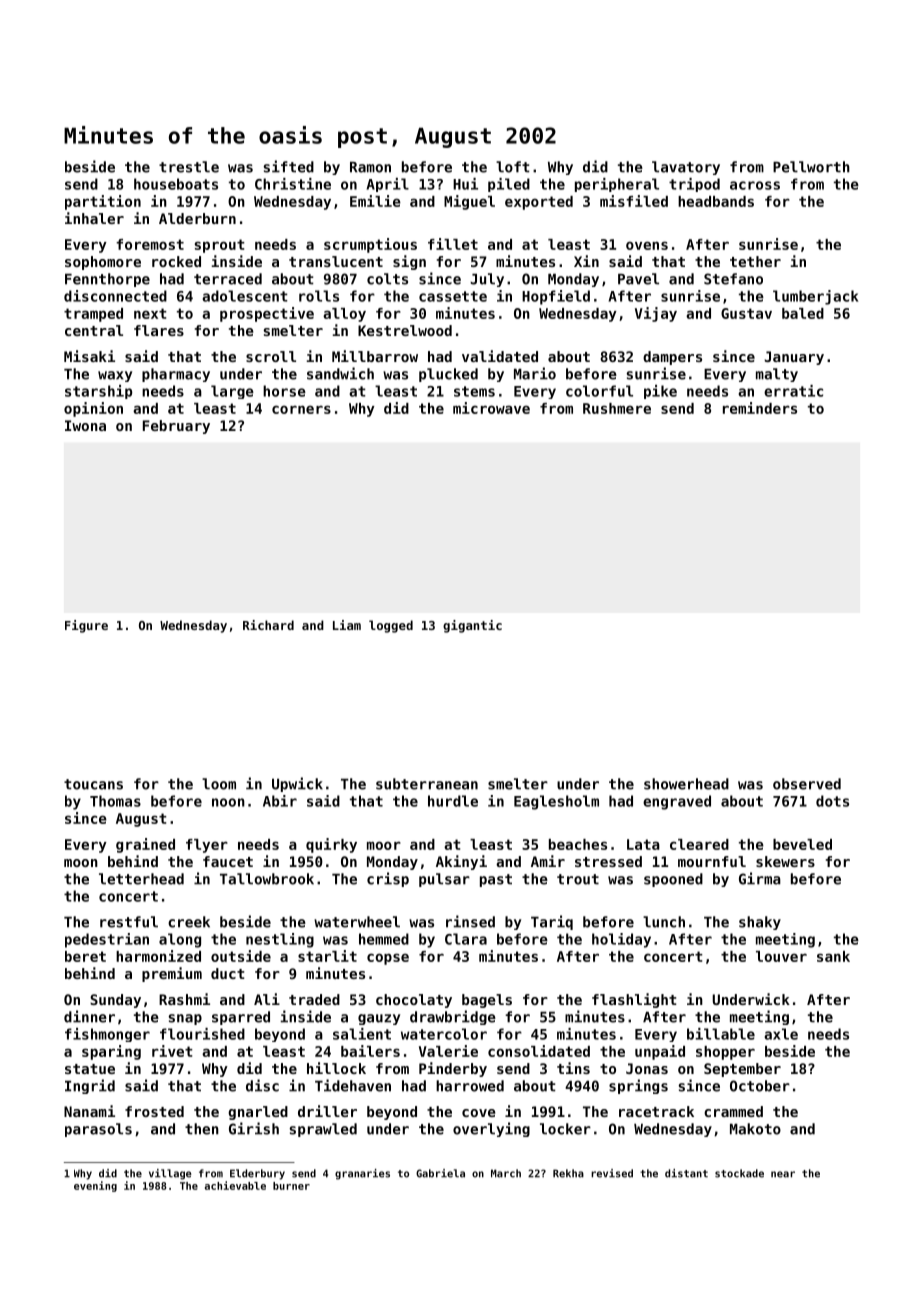  What do you see at coordinates (93, 784) in the screenshot?
I see `toucans` at bounding box center [93, 784].
